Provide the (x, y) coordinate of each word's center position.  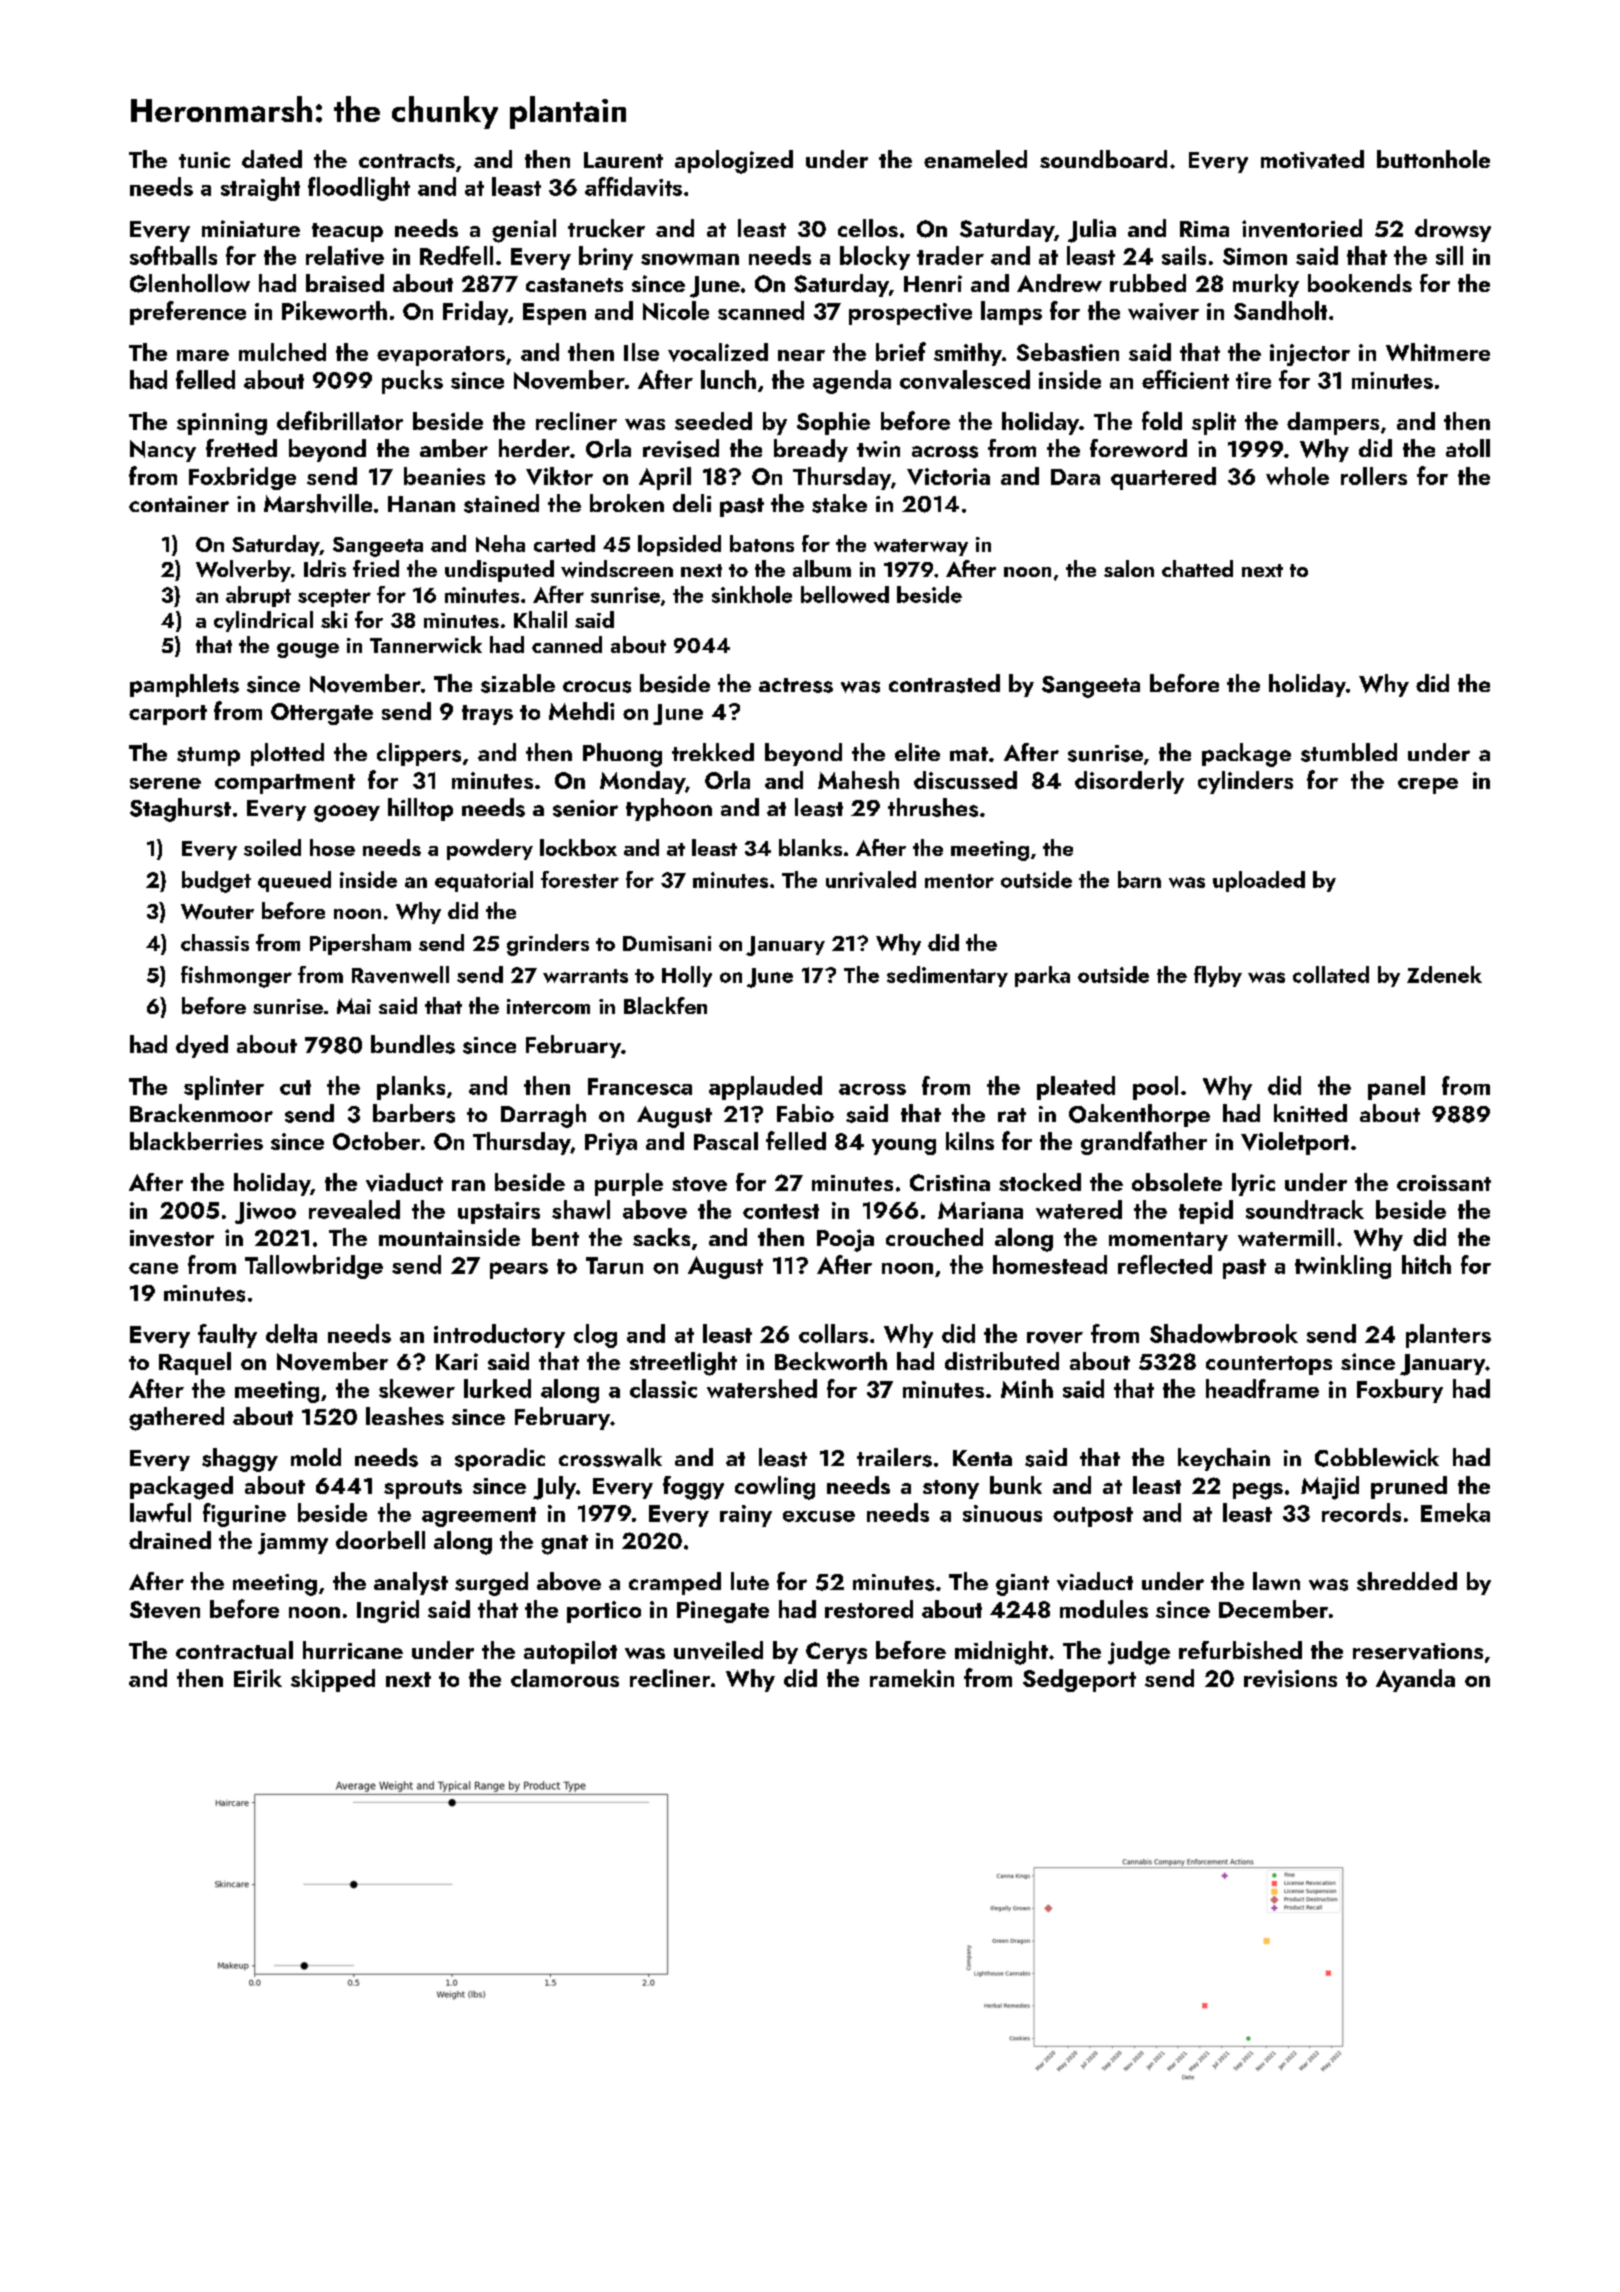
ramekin (912, 1678)
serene (165, 783)
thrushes (933, 807)
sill (1449, 255)
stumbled (1349, 752)
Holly (687, 976)
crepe (1428, 786)
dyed (202, 1046)
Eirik (258, 1678)
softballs (173, 255)
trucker (606, 228)
